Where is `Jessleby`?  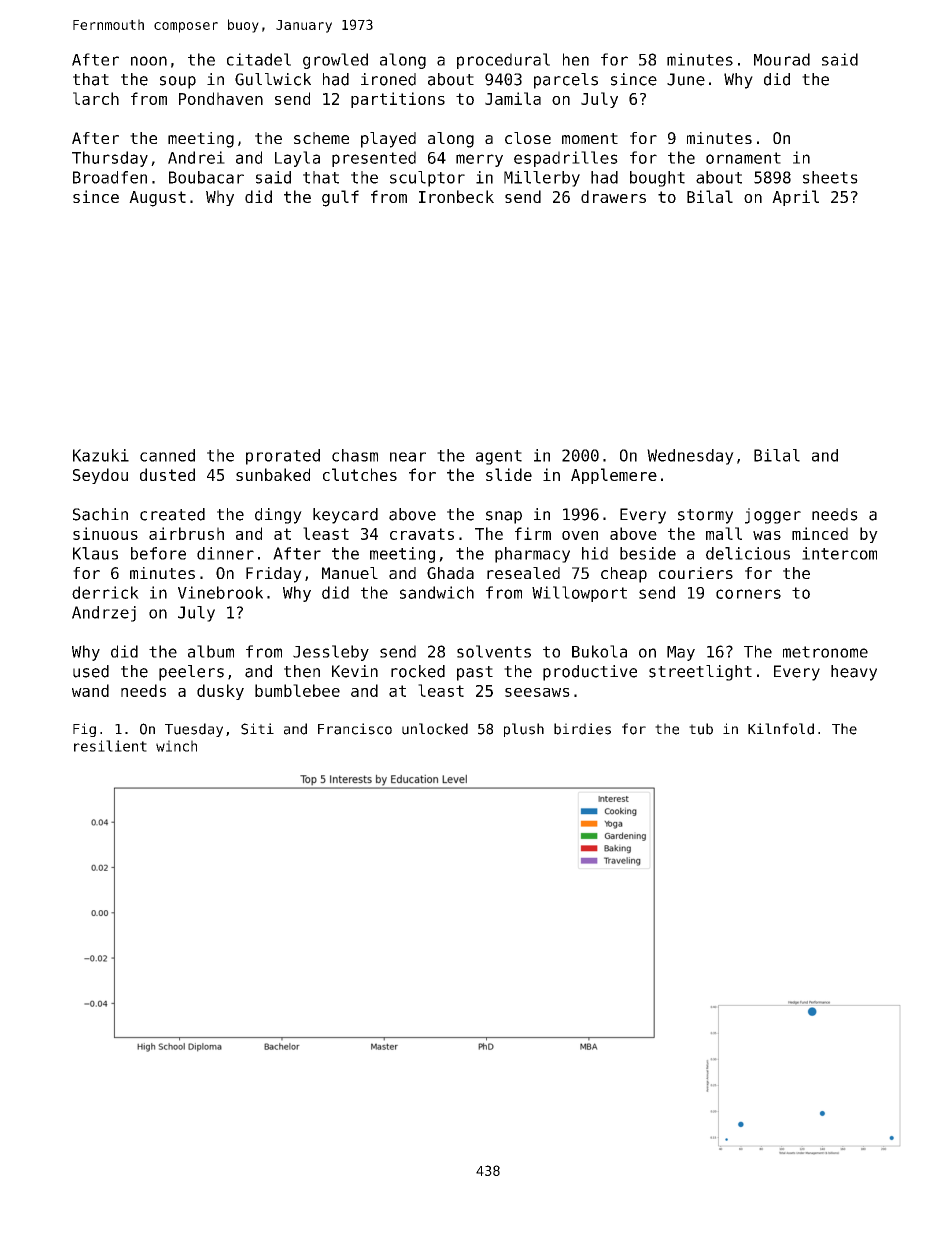 Jessleby is located at coordinates (331, 653).
